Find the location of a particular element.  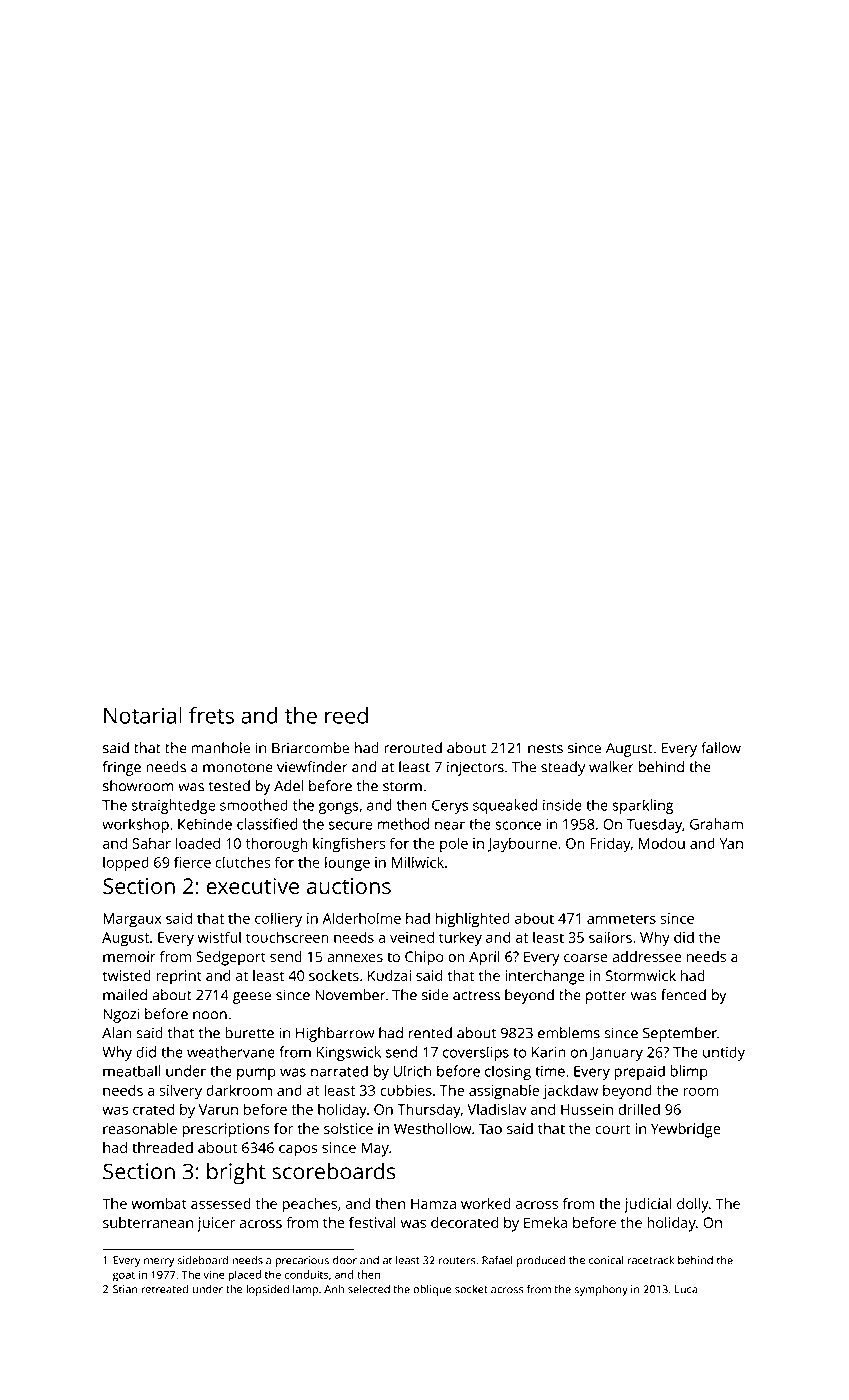

nests is located at coordinates (545, 749).
